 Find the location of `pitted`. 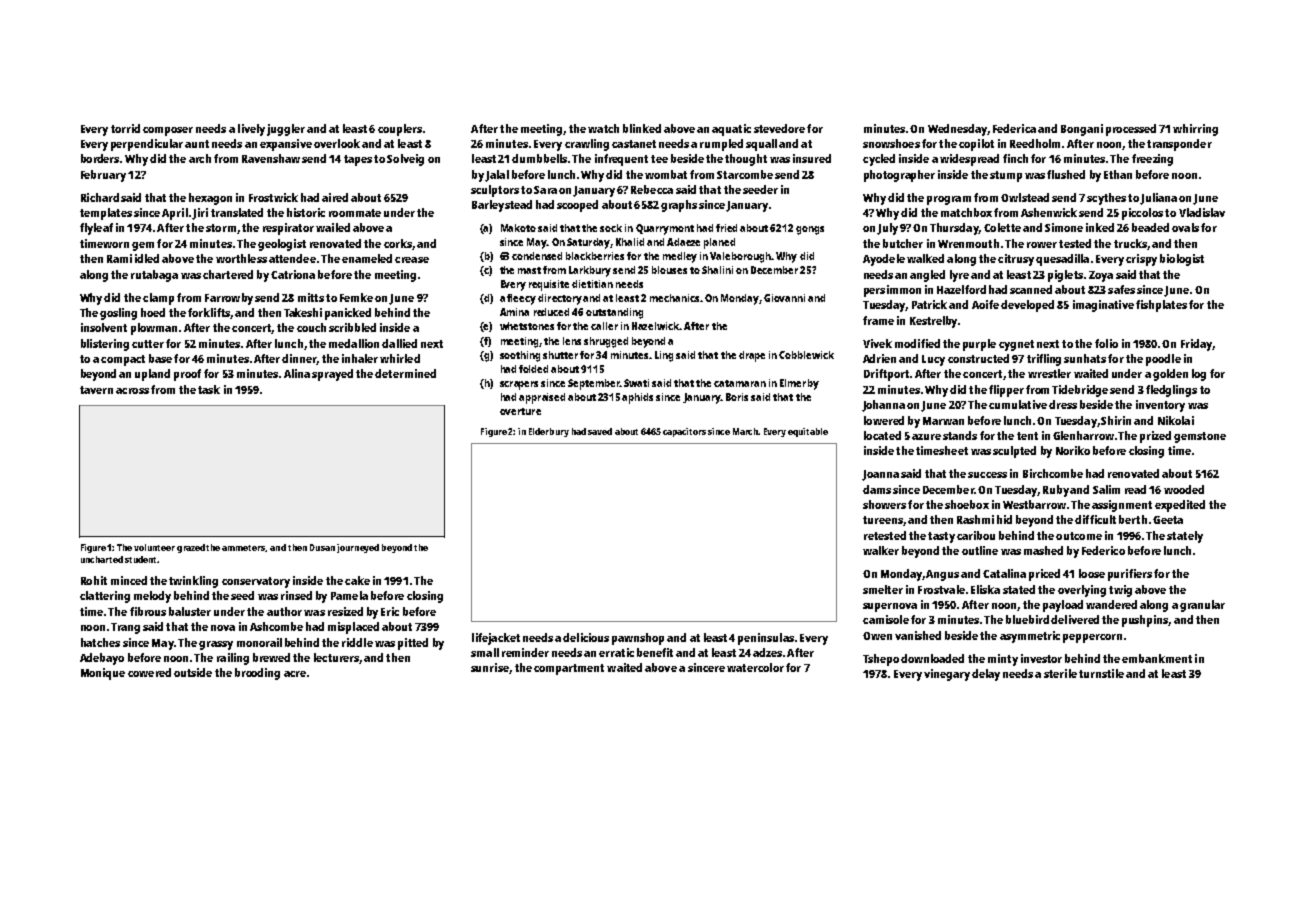

pitted is located at coordinates (413, 644).
